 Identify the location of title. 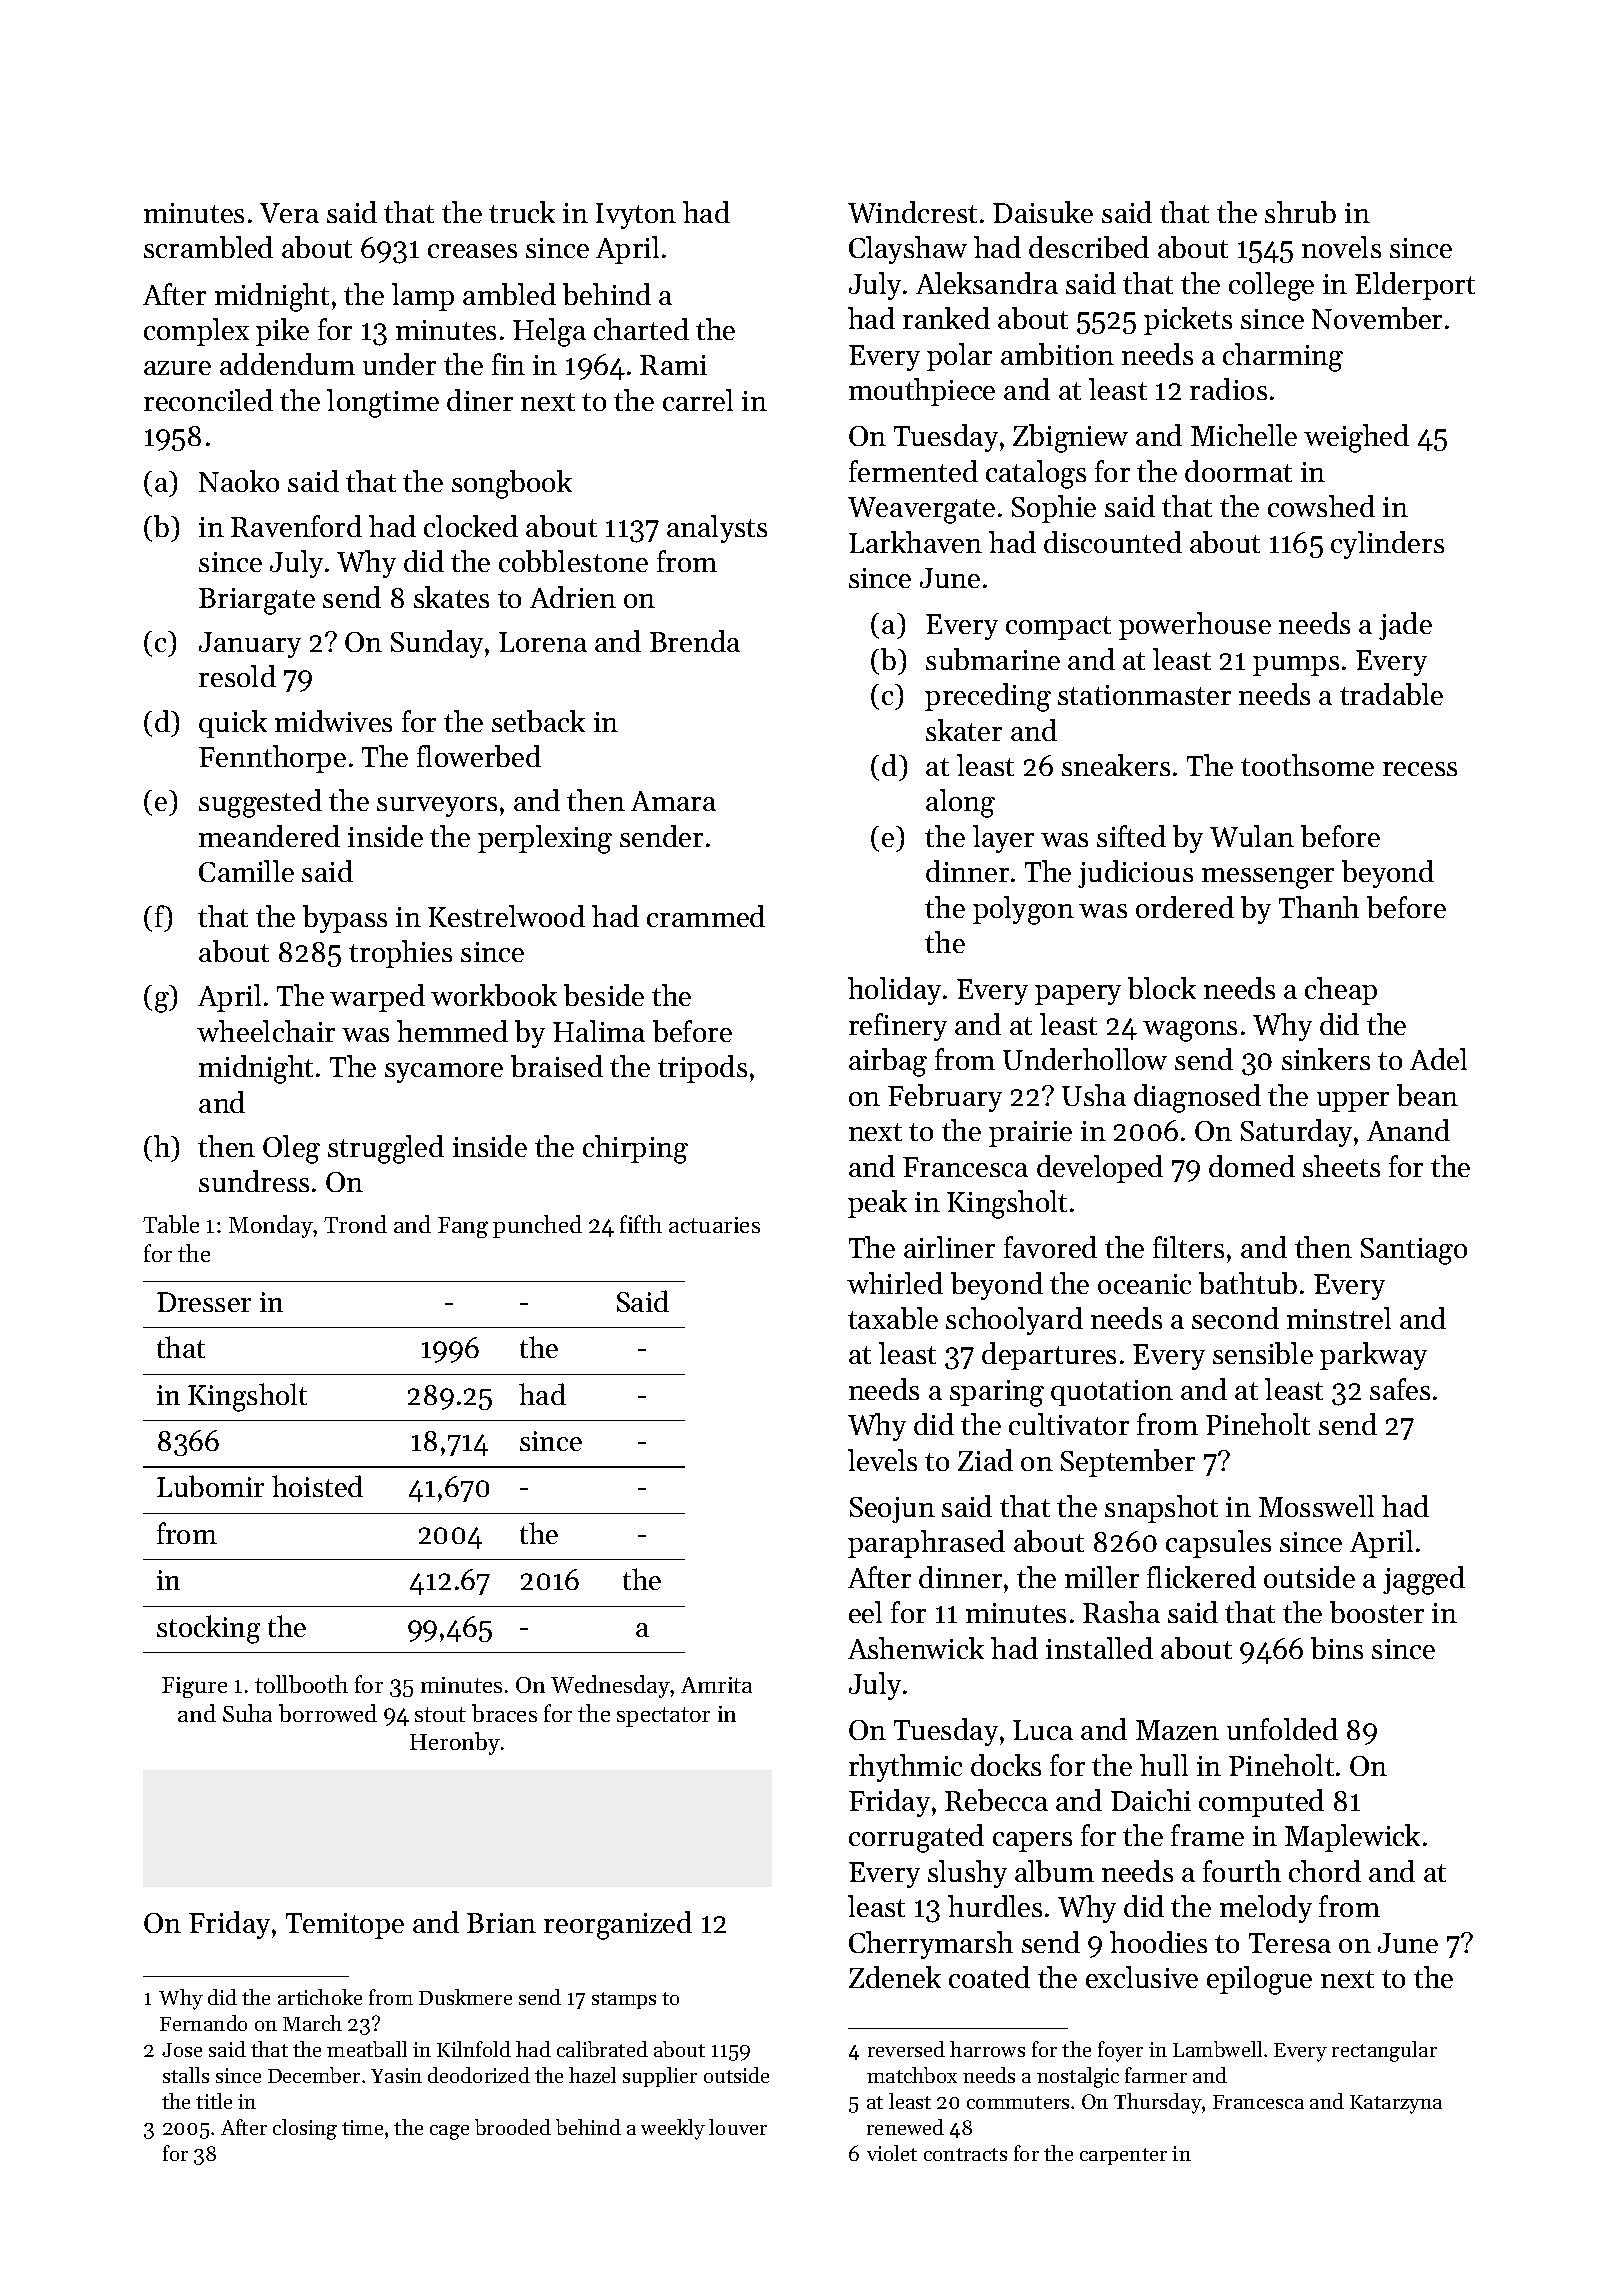
(214, 2101).
